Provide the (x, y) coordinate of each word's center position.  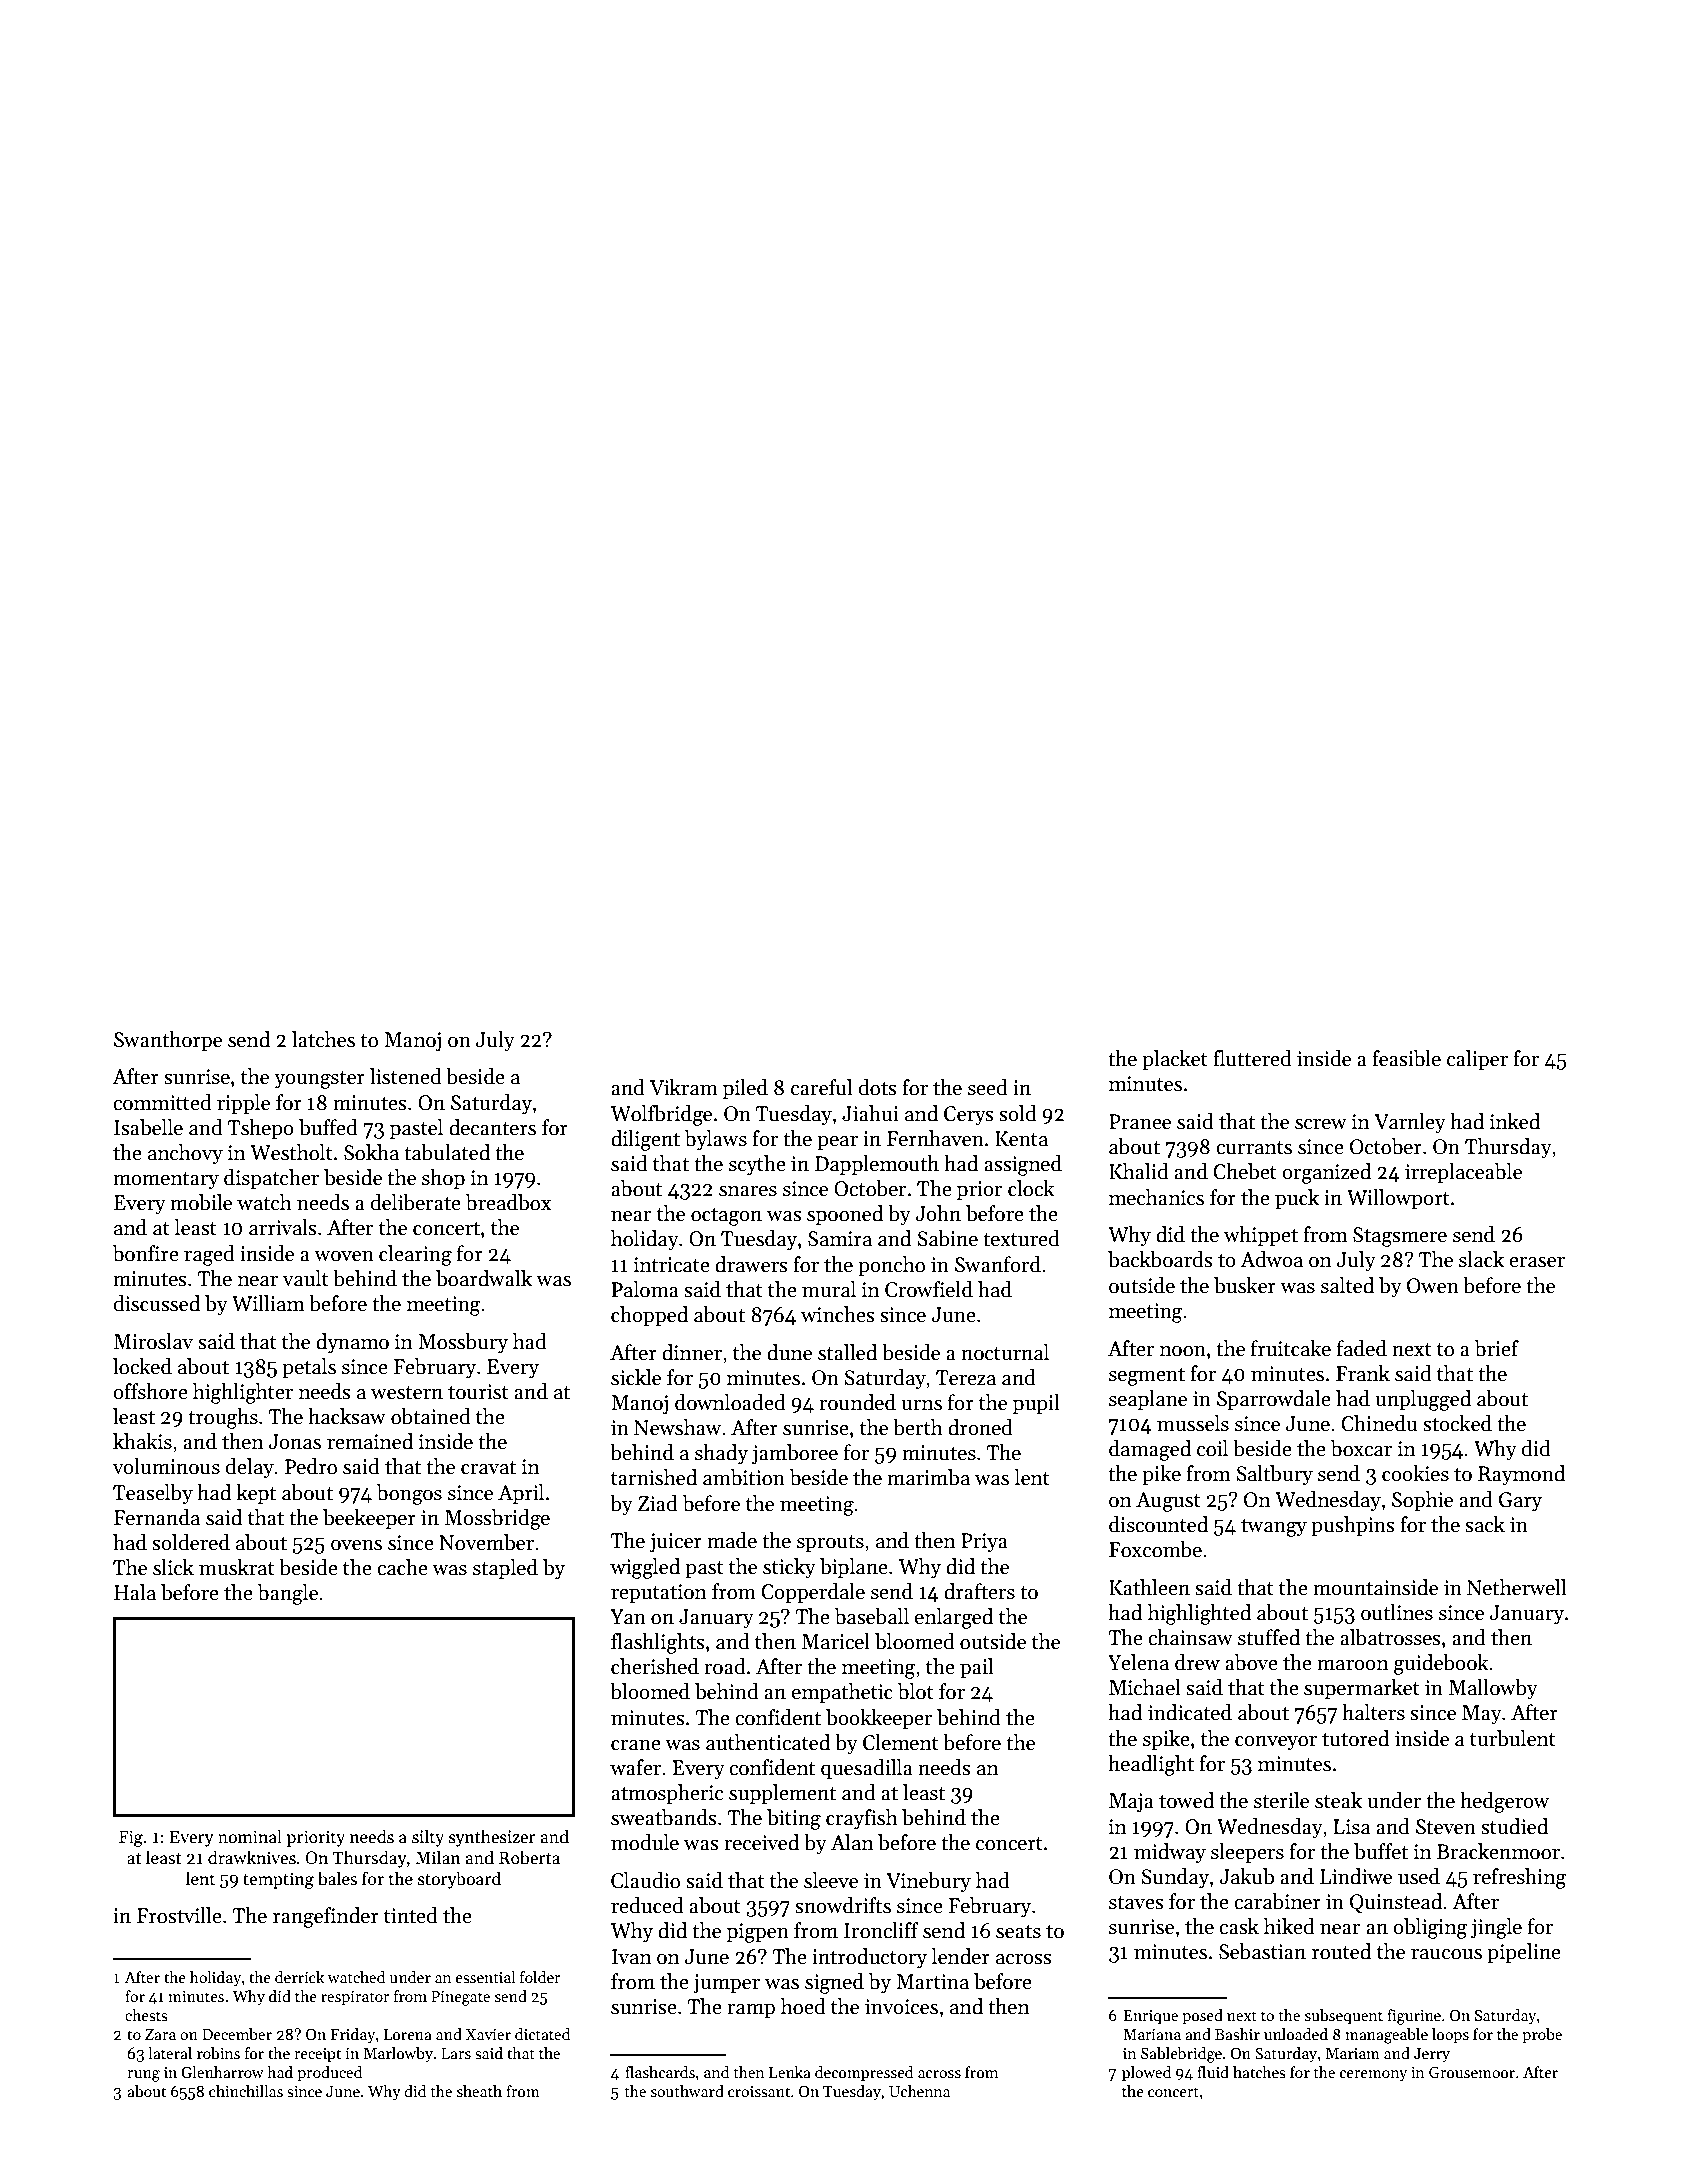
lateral (170, 2053)
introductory (869, 1958)
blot (916, 1691)
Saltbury (1274, 1475)
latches (323, 1039)
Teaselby (153, 1494)
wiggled (645, 1568)
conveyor (1276, 1743)
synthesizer (492, 1838)
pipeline (1524, 1953)
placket (1175, 1060)
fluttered (1252, 1058)
